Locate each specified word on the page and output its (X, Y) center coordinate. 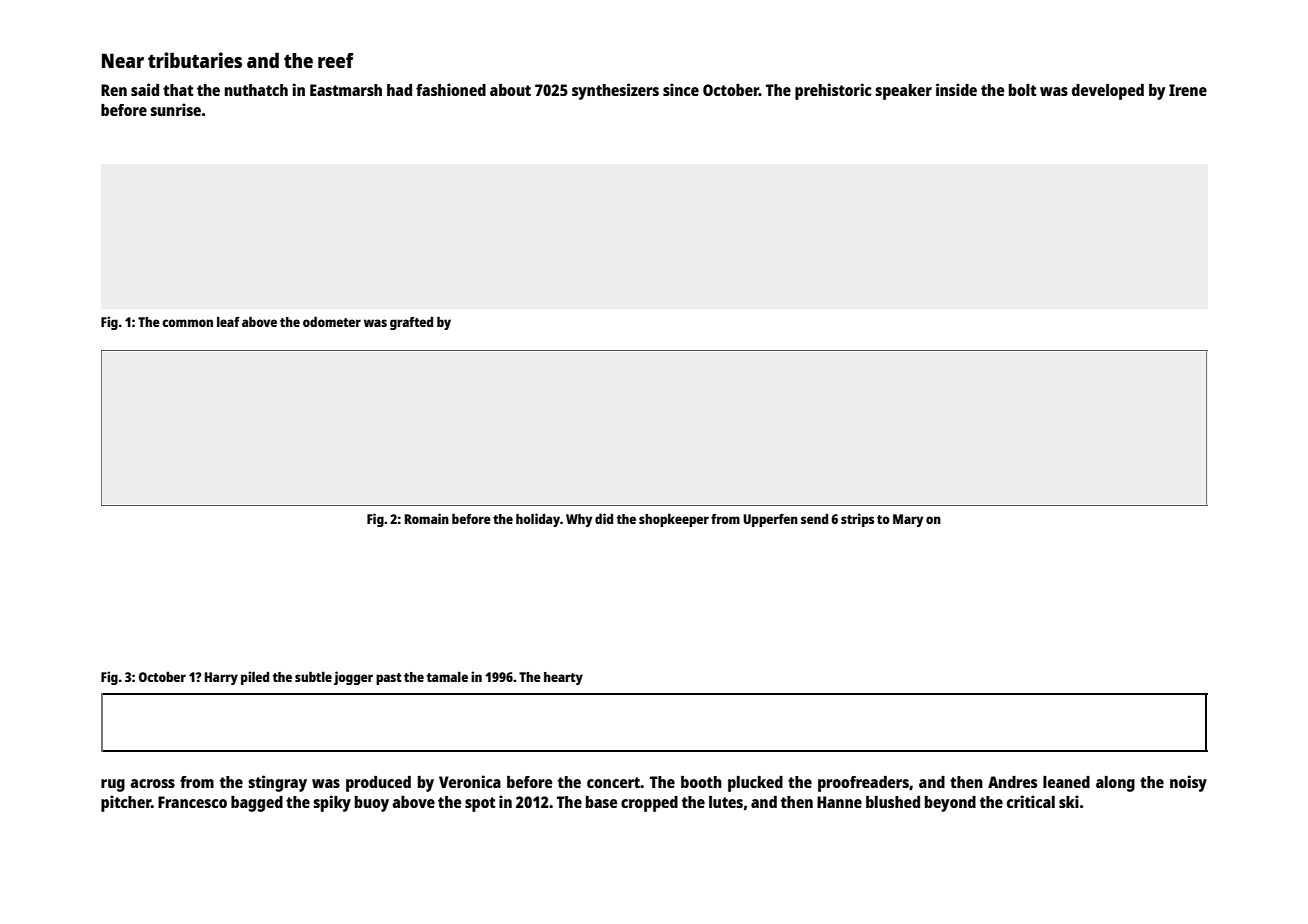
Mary (908, 520)
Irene (1188, 90)
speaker (903, 92)
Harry (221, 678)
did (604, 518)
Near (123, 60)
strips (857, 520)
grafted (411, 323)
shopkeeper (674, 520)
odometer (332, 321)
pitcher (126, 803)
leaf (228, 321)
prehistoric (833, 91)
